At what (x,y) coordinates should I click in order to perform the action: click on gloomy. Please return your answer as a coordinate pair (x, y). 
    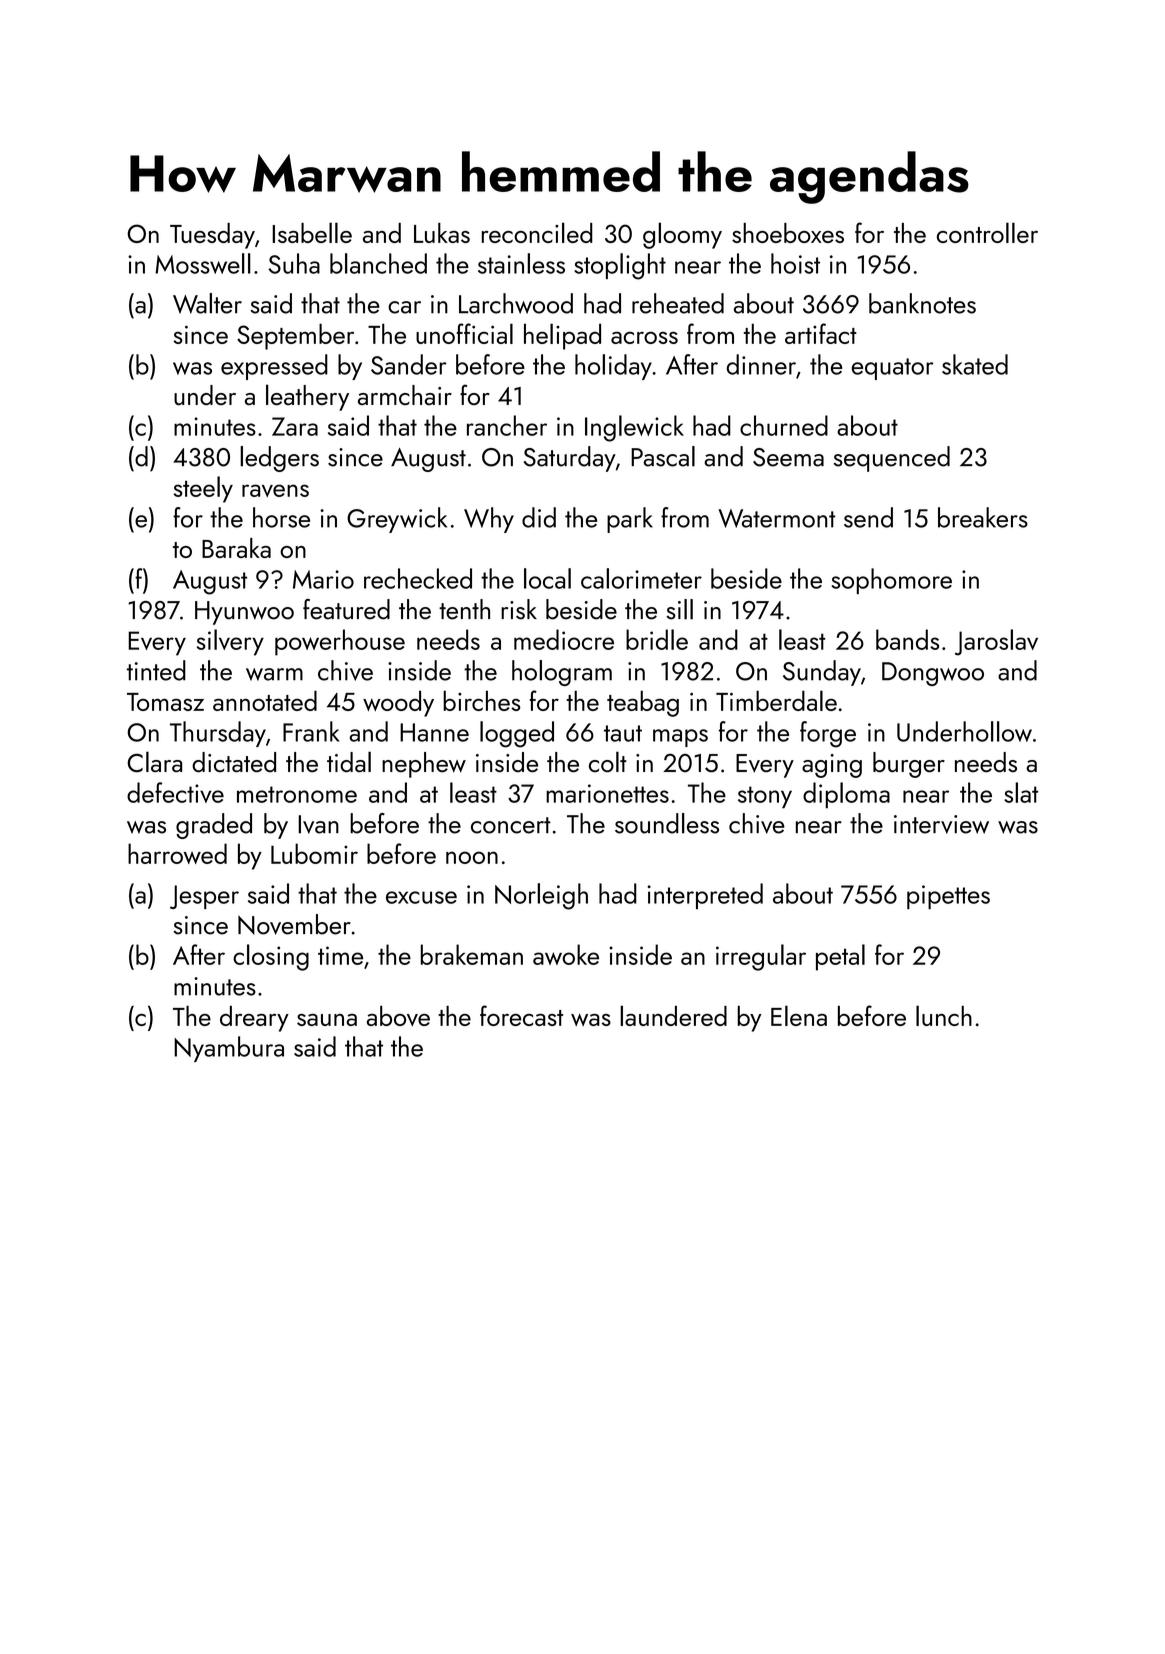
    Looking at the image, I should click on (682, 235).
